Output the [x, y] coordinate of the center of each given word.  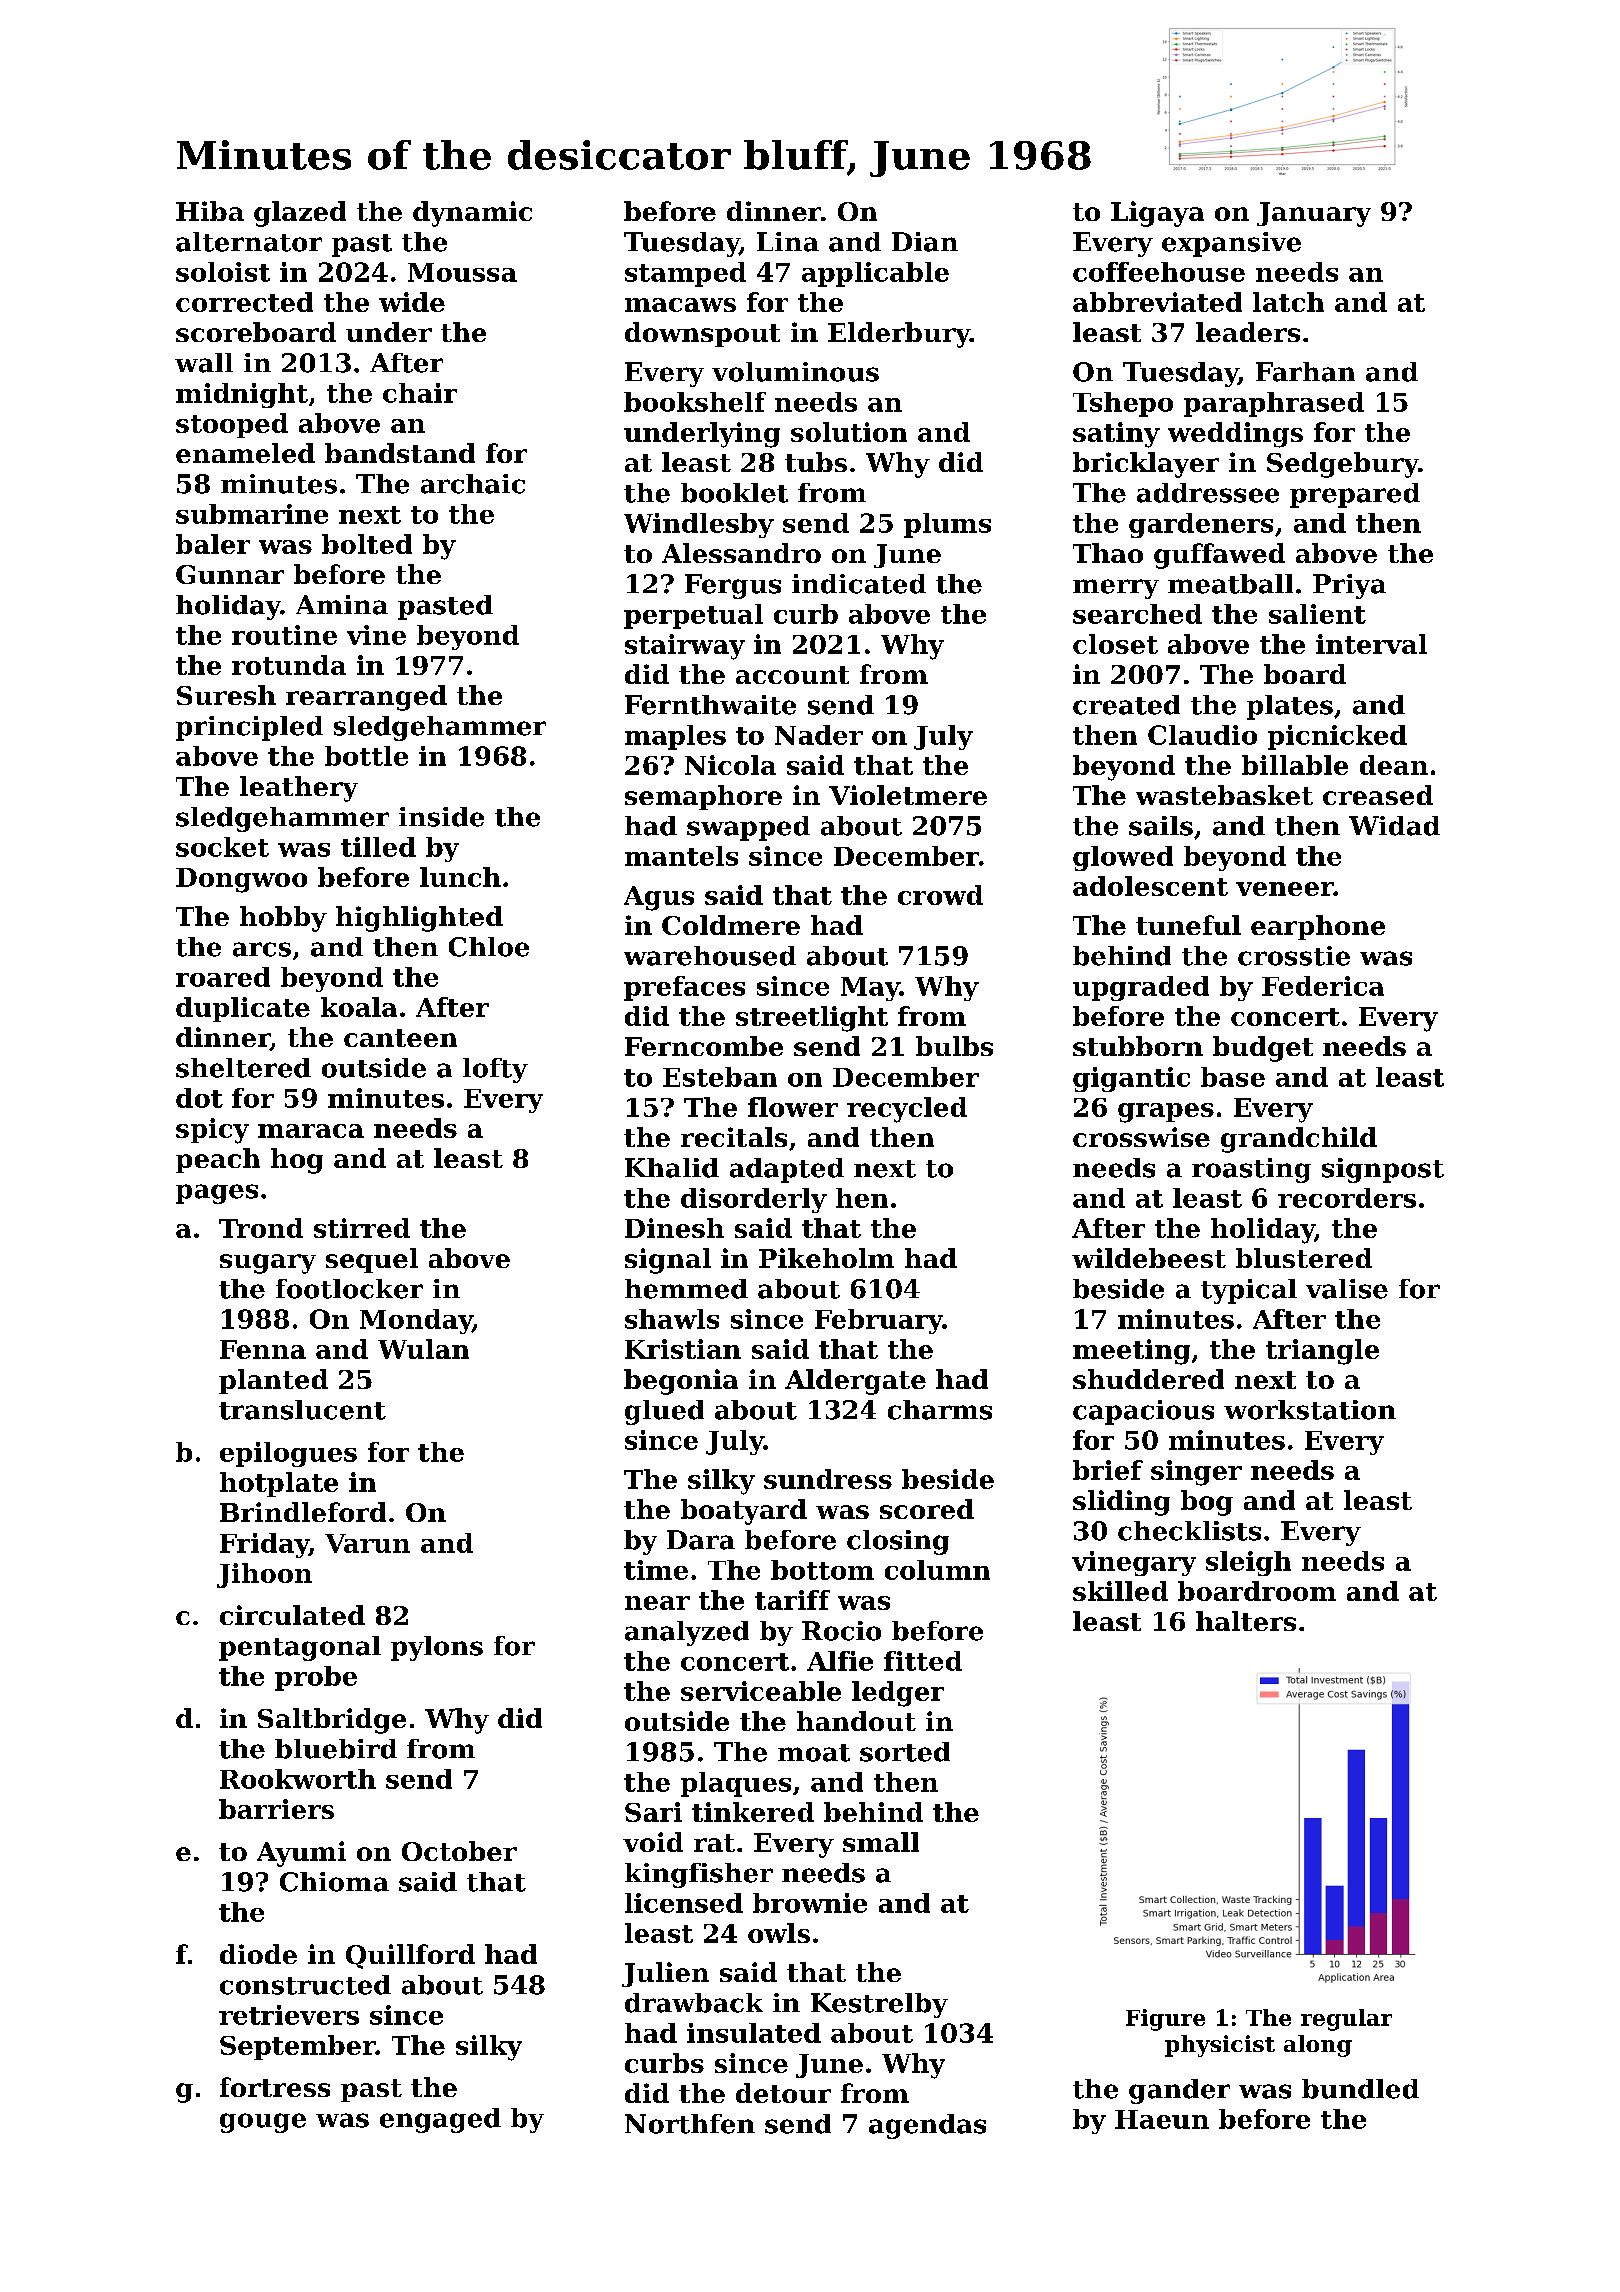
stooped [232, 425]
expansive [1231, 244]
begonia [681, 1382]
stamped [685, 274]
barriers [276, 1809]
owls [779, 1933]
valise [1347, 1289]
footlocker [349, 1289]
